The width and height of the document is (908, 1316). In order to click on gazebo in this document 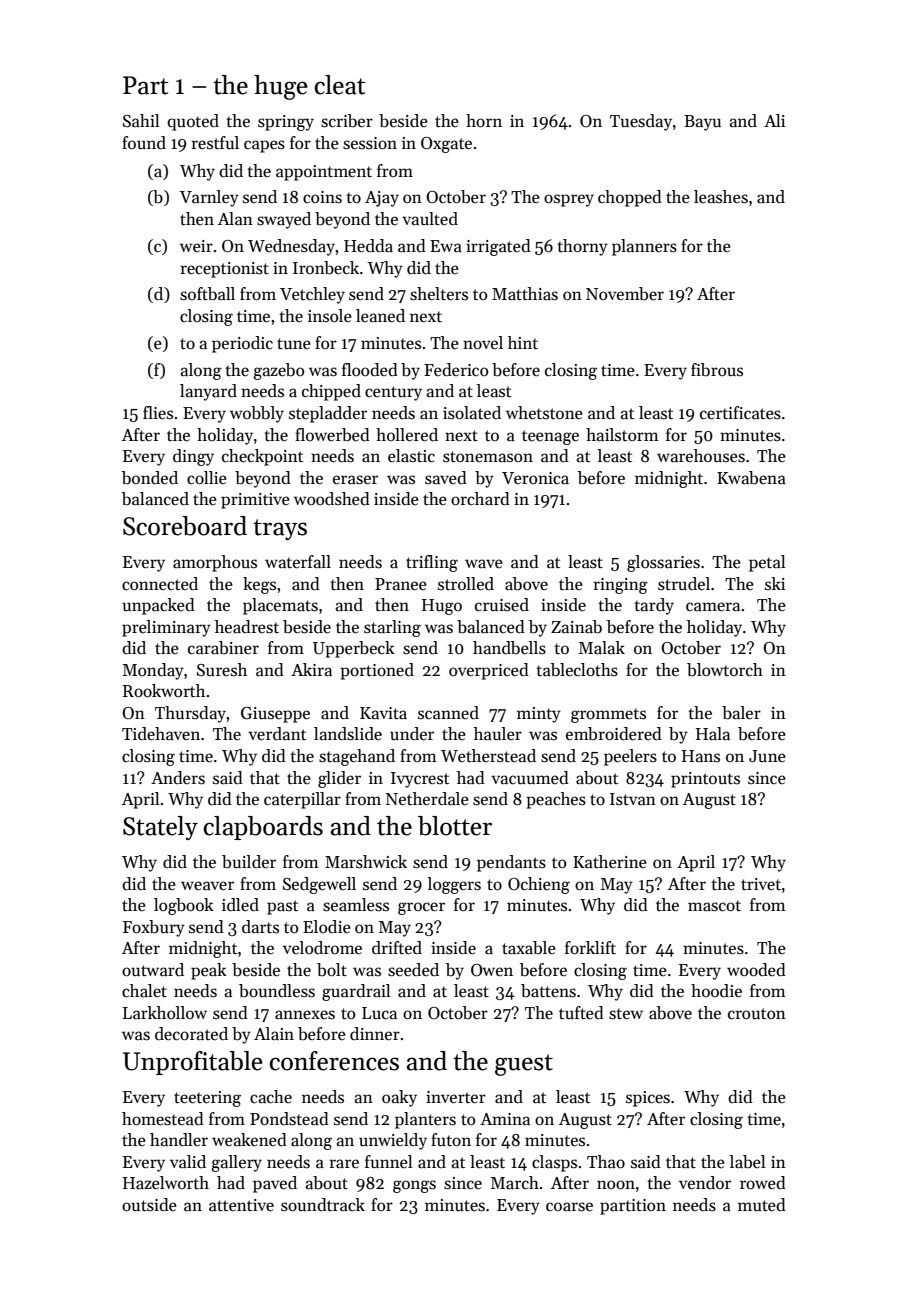, I will do `click(278, 371)`.
